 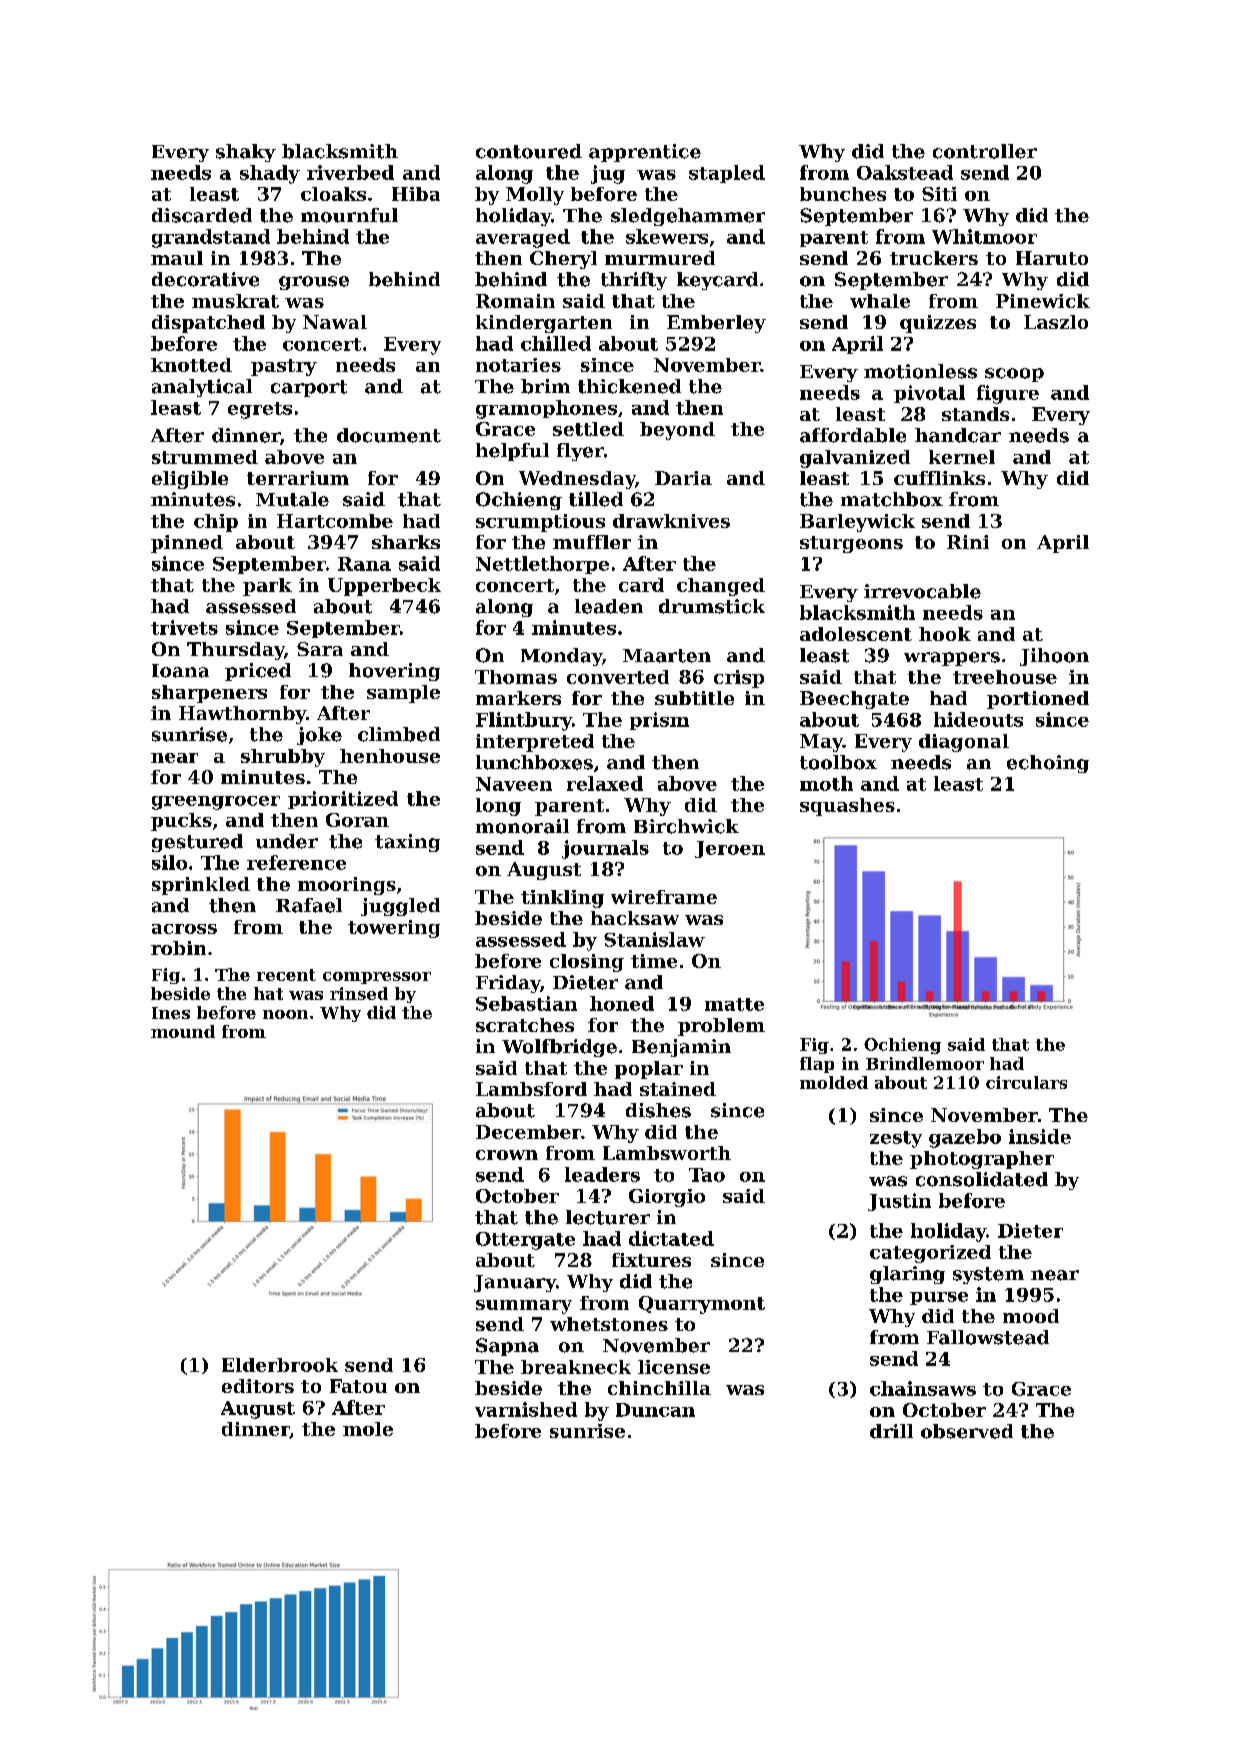 I want to click on prism, so click(x=659, y=721).
